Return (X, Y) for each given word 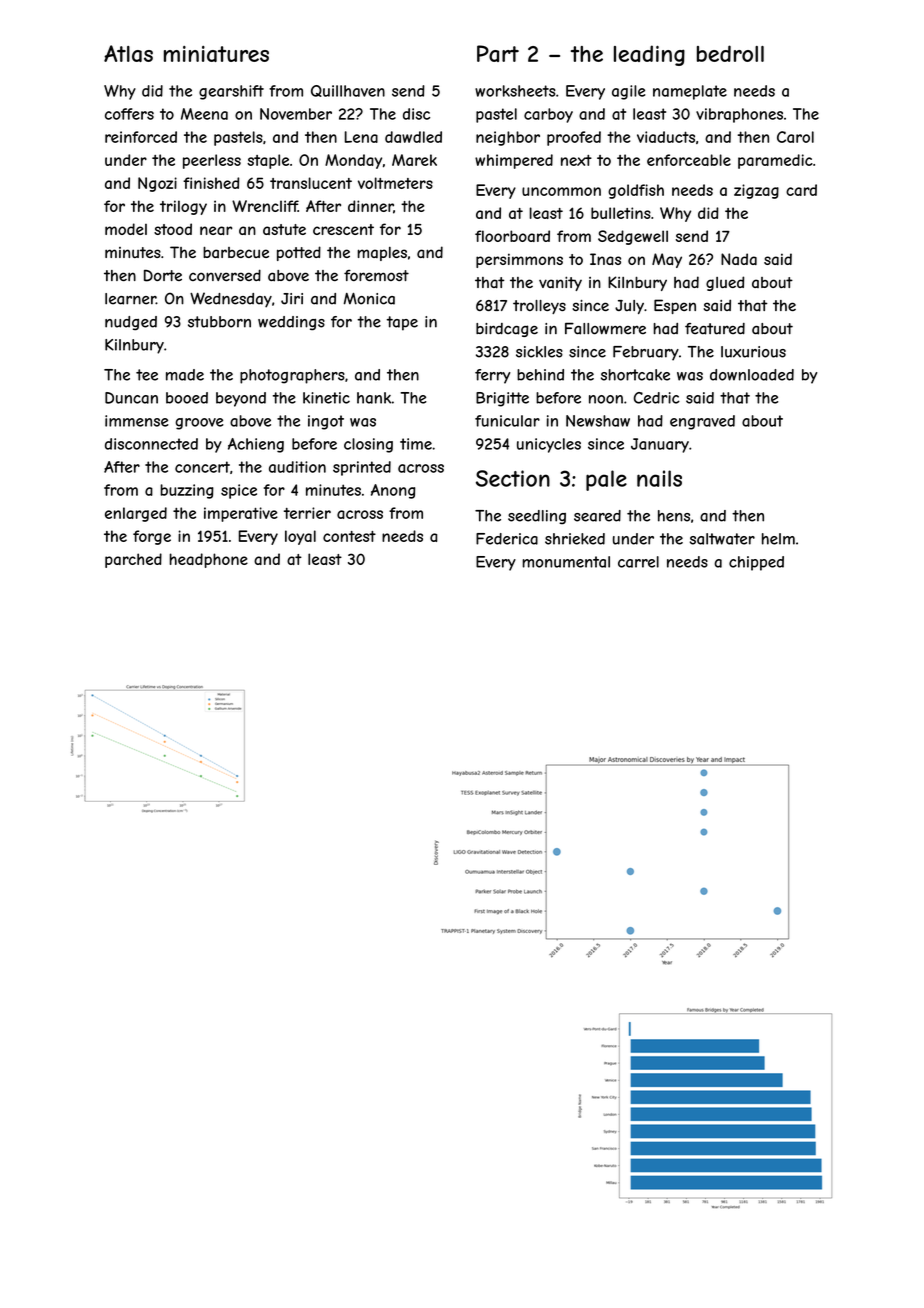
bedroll (730, 53)
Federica (507, 539)
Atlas (128, 53)
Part (498, 53)
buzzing (187, 491)
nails (659, 478)
